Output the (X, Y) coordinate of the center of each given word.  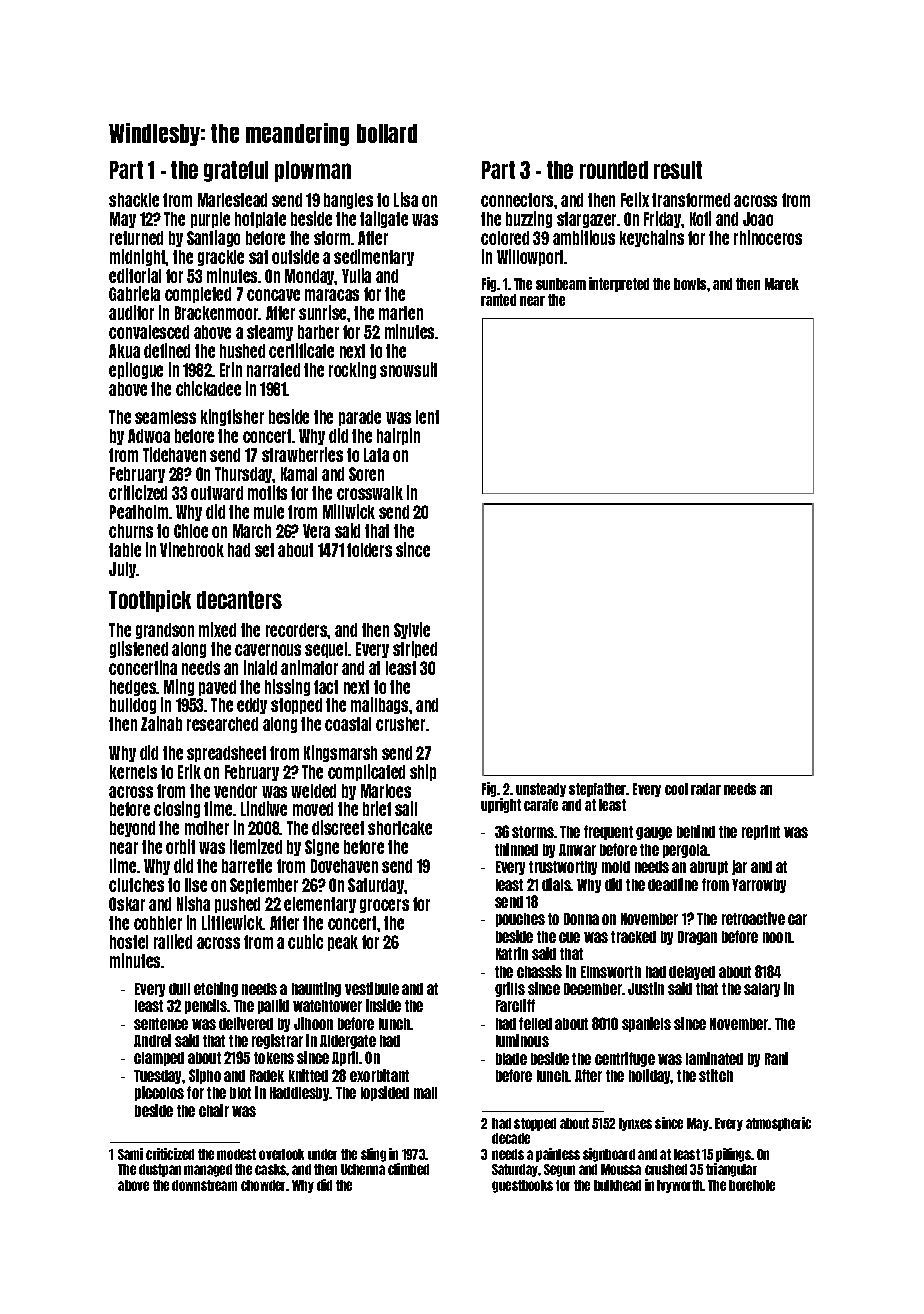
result (678, 170)
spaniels (646, 1024)
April (345, 1058)
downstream (204, 1185)
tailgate (384, 219)
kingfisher (232, 417)
